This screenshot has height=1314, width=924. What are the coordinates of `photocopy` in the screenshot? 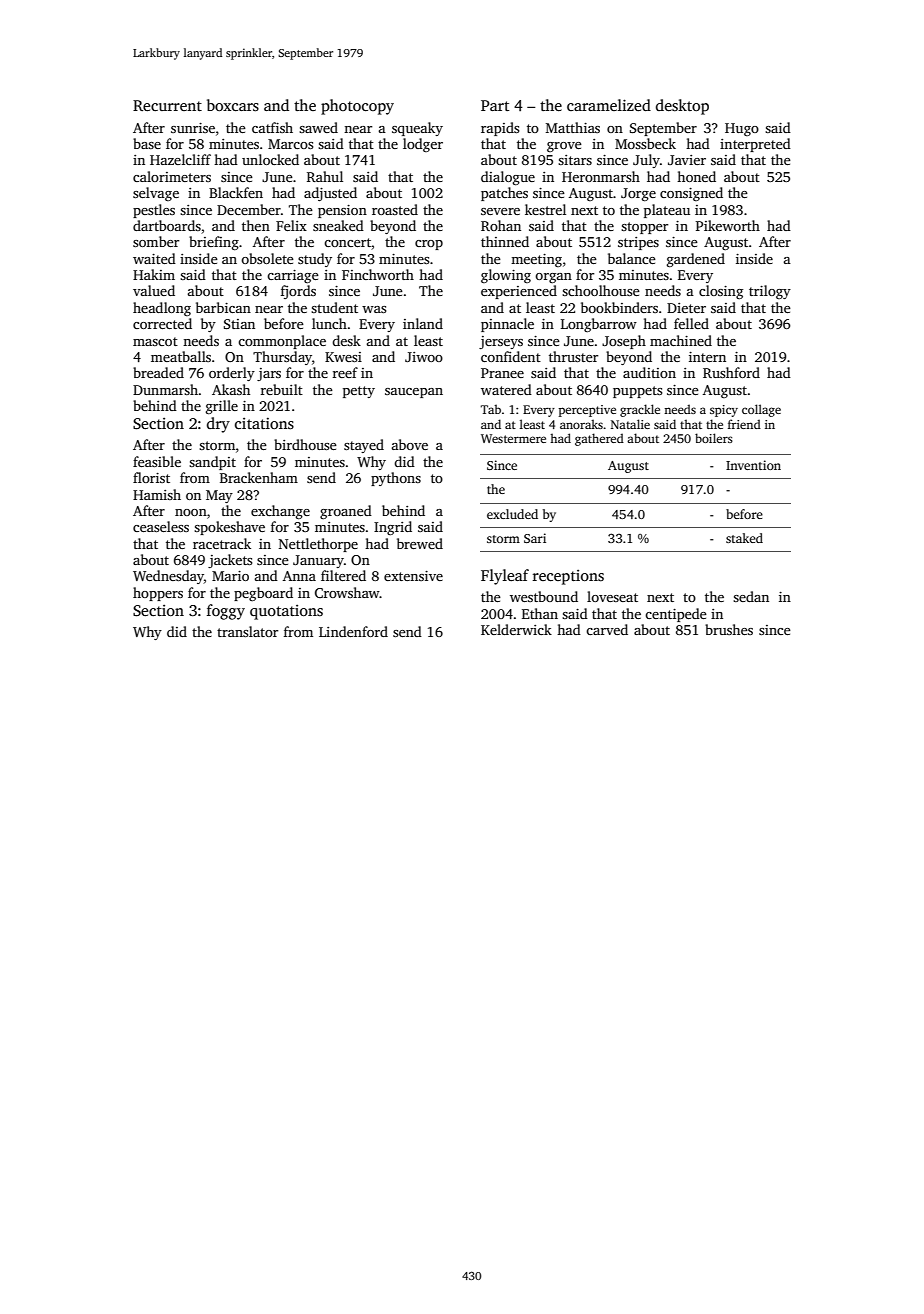 It's located at (357, 107).
